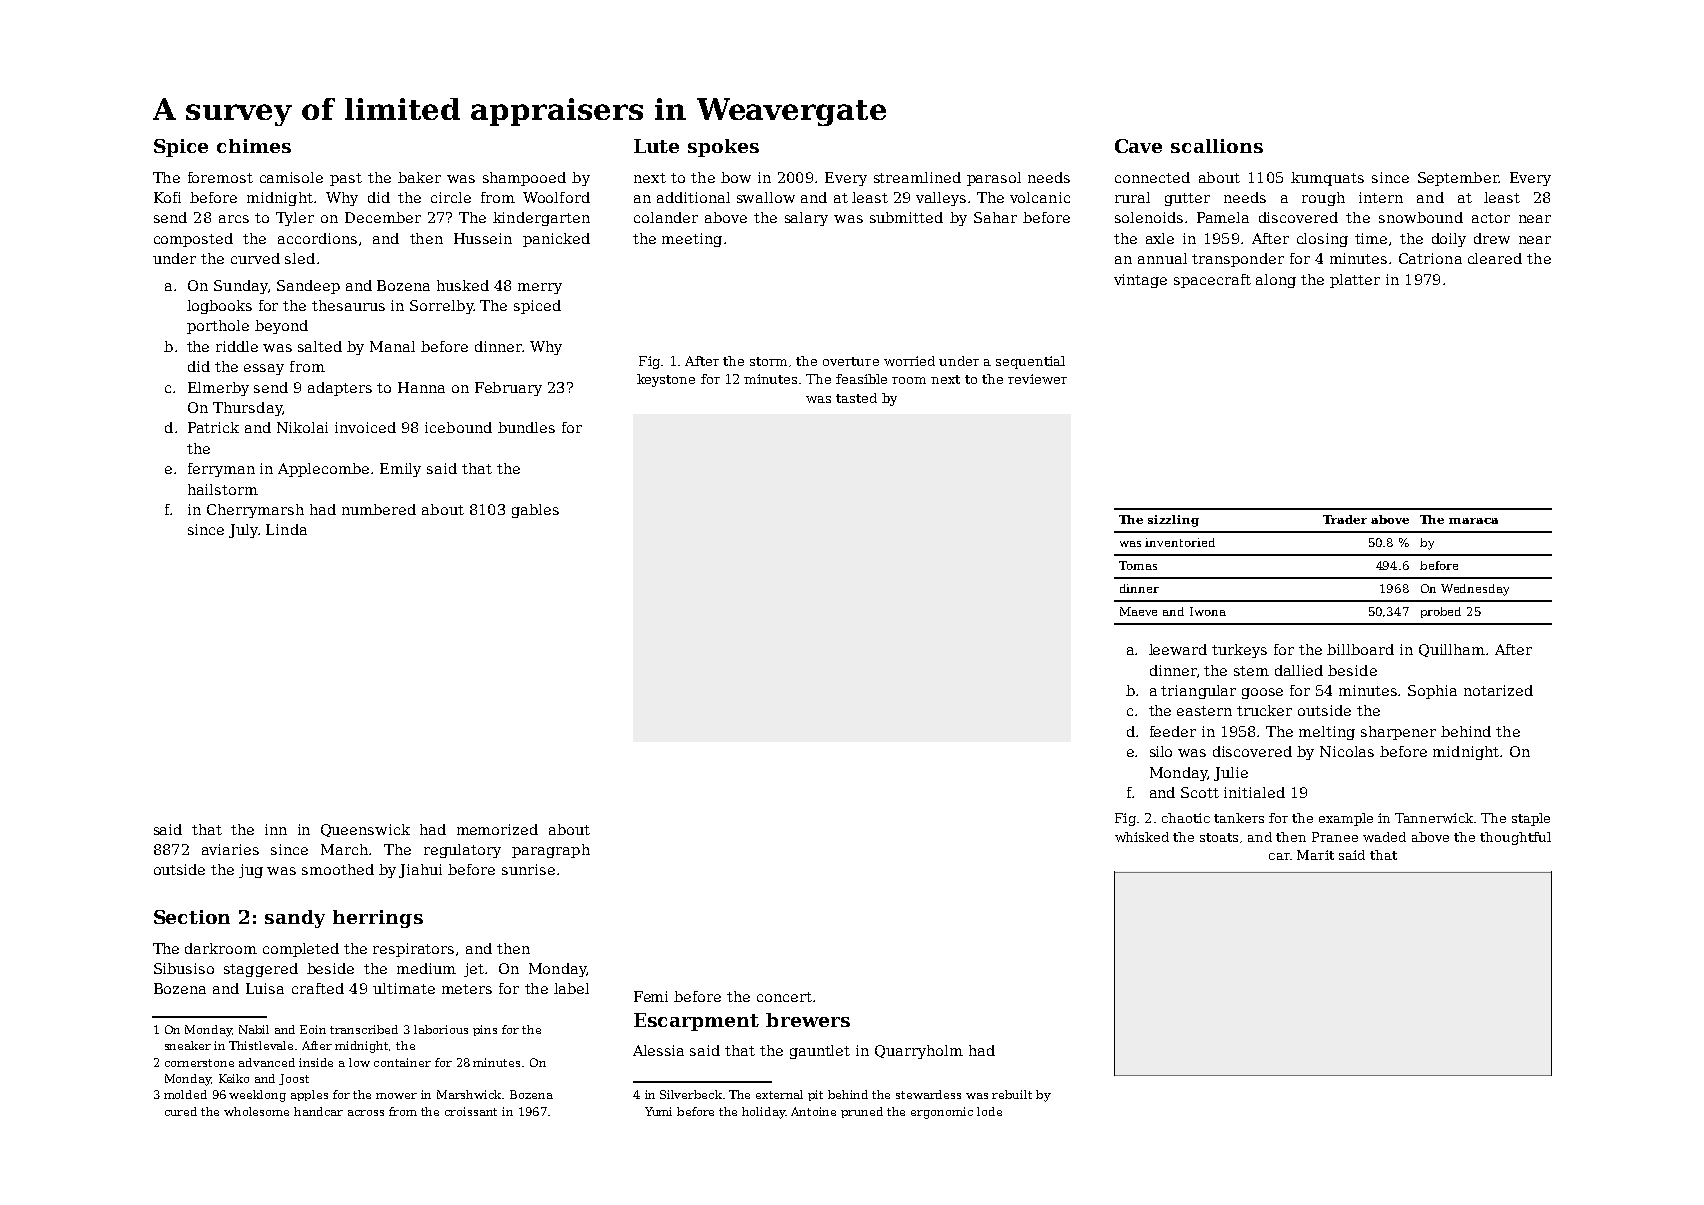 Image resolution: width=1704 pixels, height=1205 pixels. Describe the element at coordinates (1515, 838) in the image. I see `thoughtful` at that location.
